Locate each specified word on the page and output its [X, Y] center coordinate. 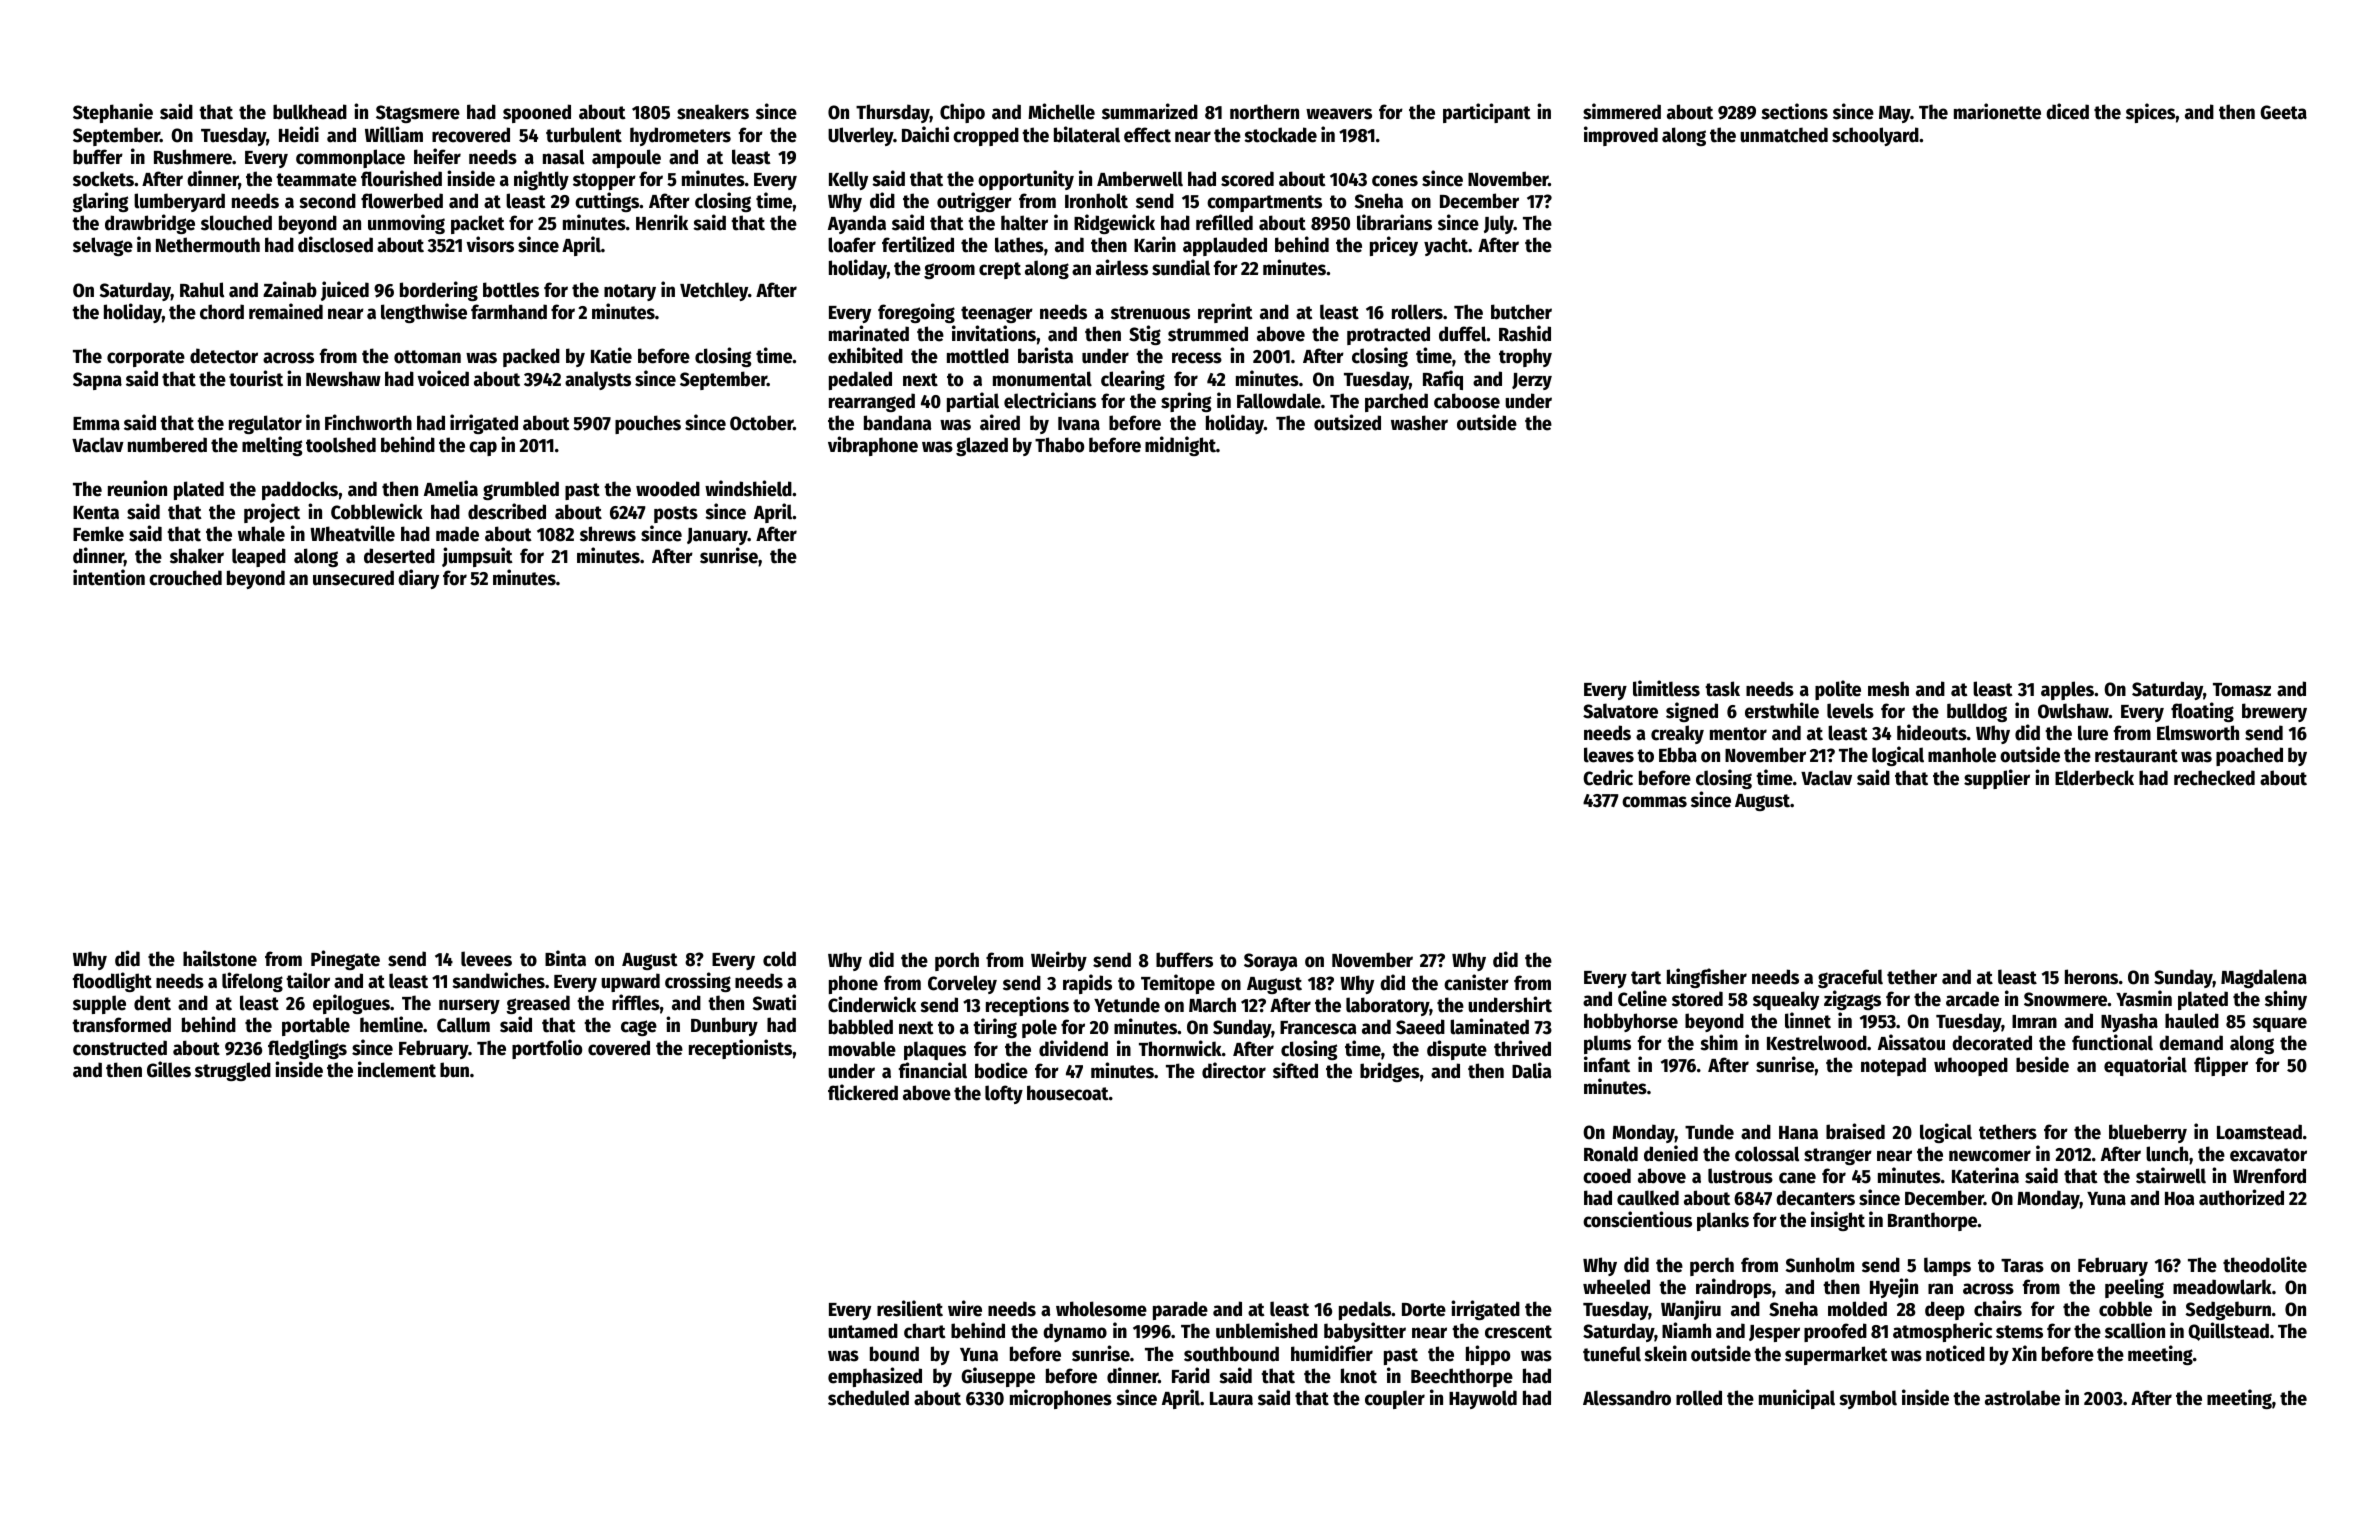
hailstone [220, 958]
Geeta [2283, 112]
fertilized [918, 244]
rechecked [2214, 778]
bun [454, 1070]
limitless [1666, 688]
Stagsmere [418, 114]
